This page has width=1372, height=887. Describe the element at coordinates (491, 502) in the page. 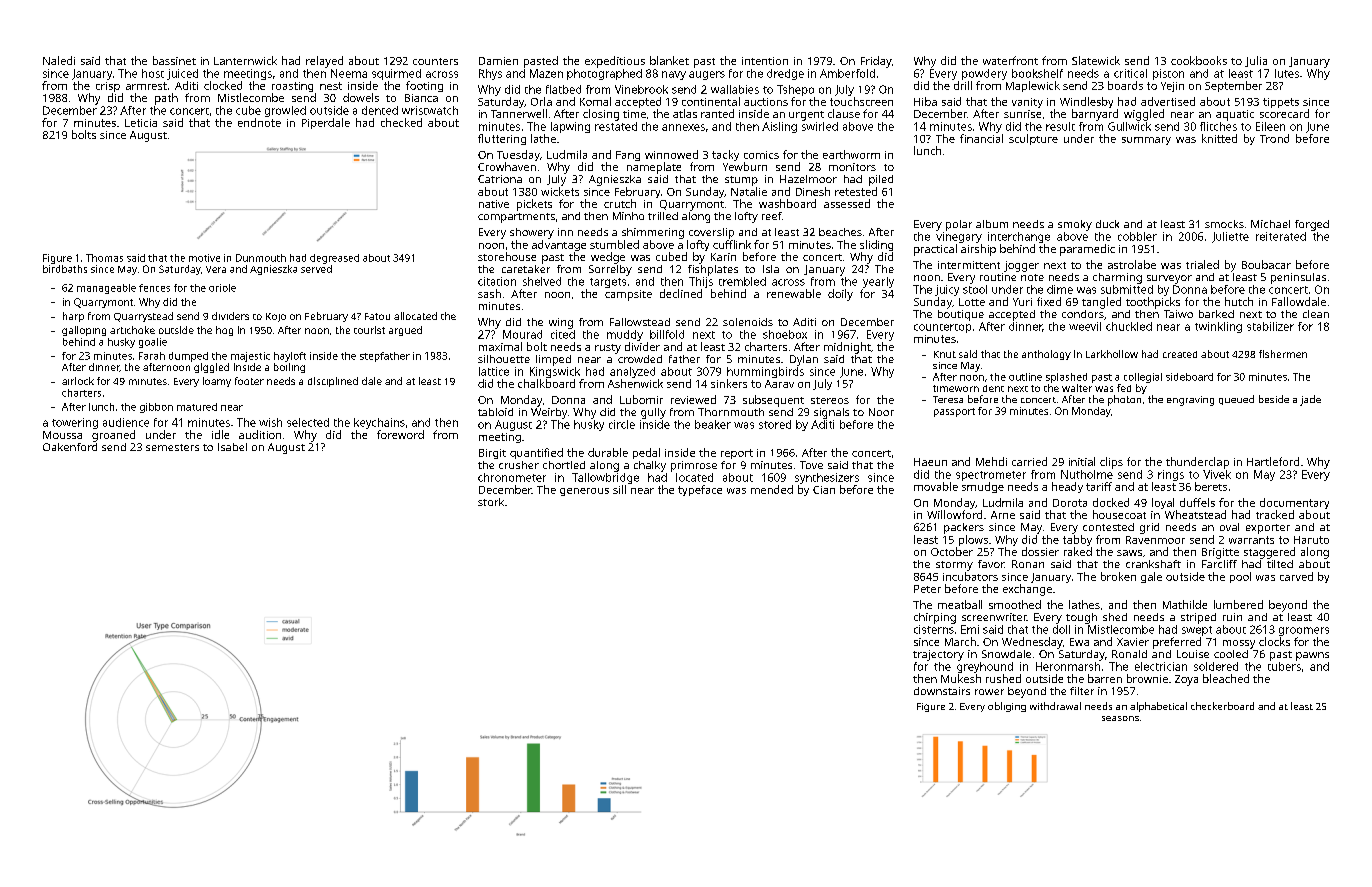

I see `stork` at that location.
